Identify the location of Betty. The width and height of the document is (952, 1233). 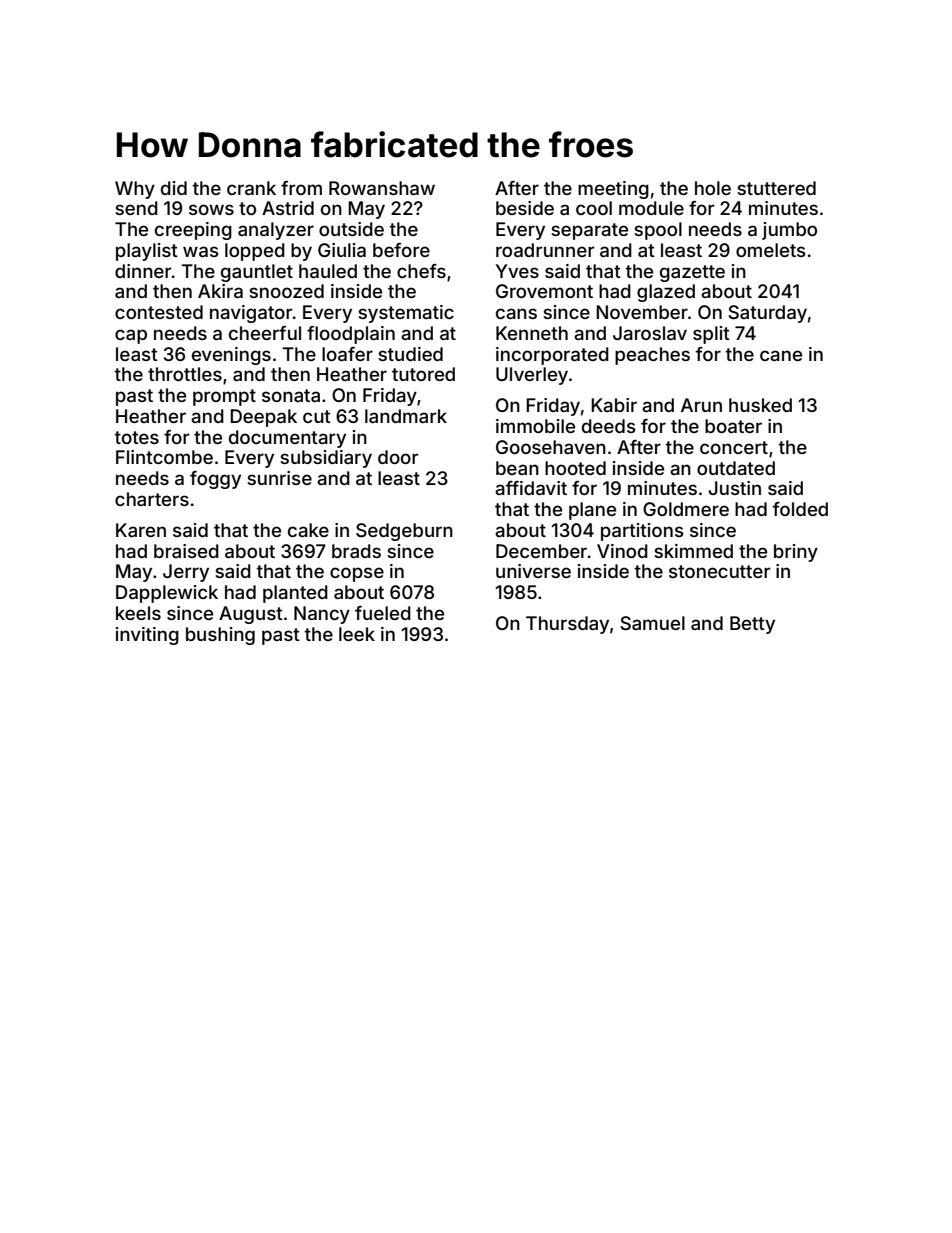
(752, 625).
